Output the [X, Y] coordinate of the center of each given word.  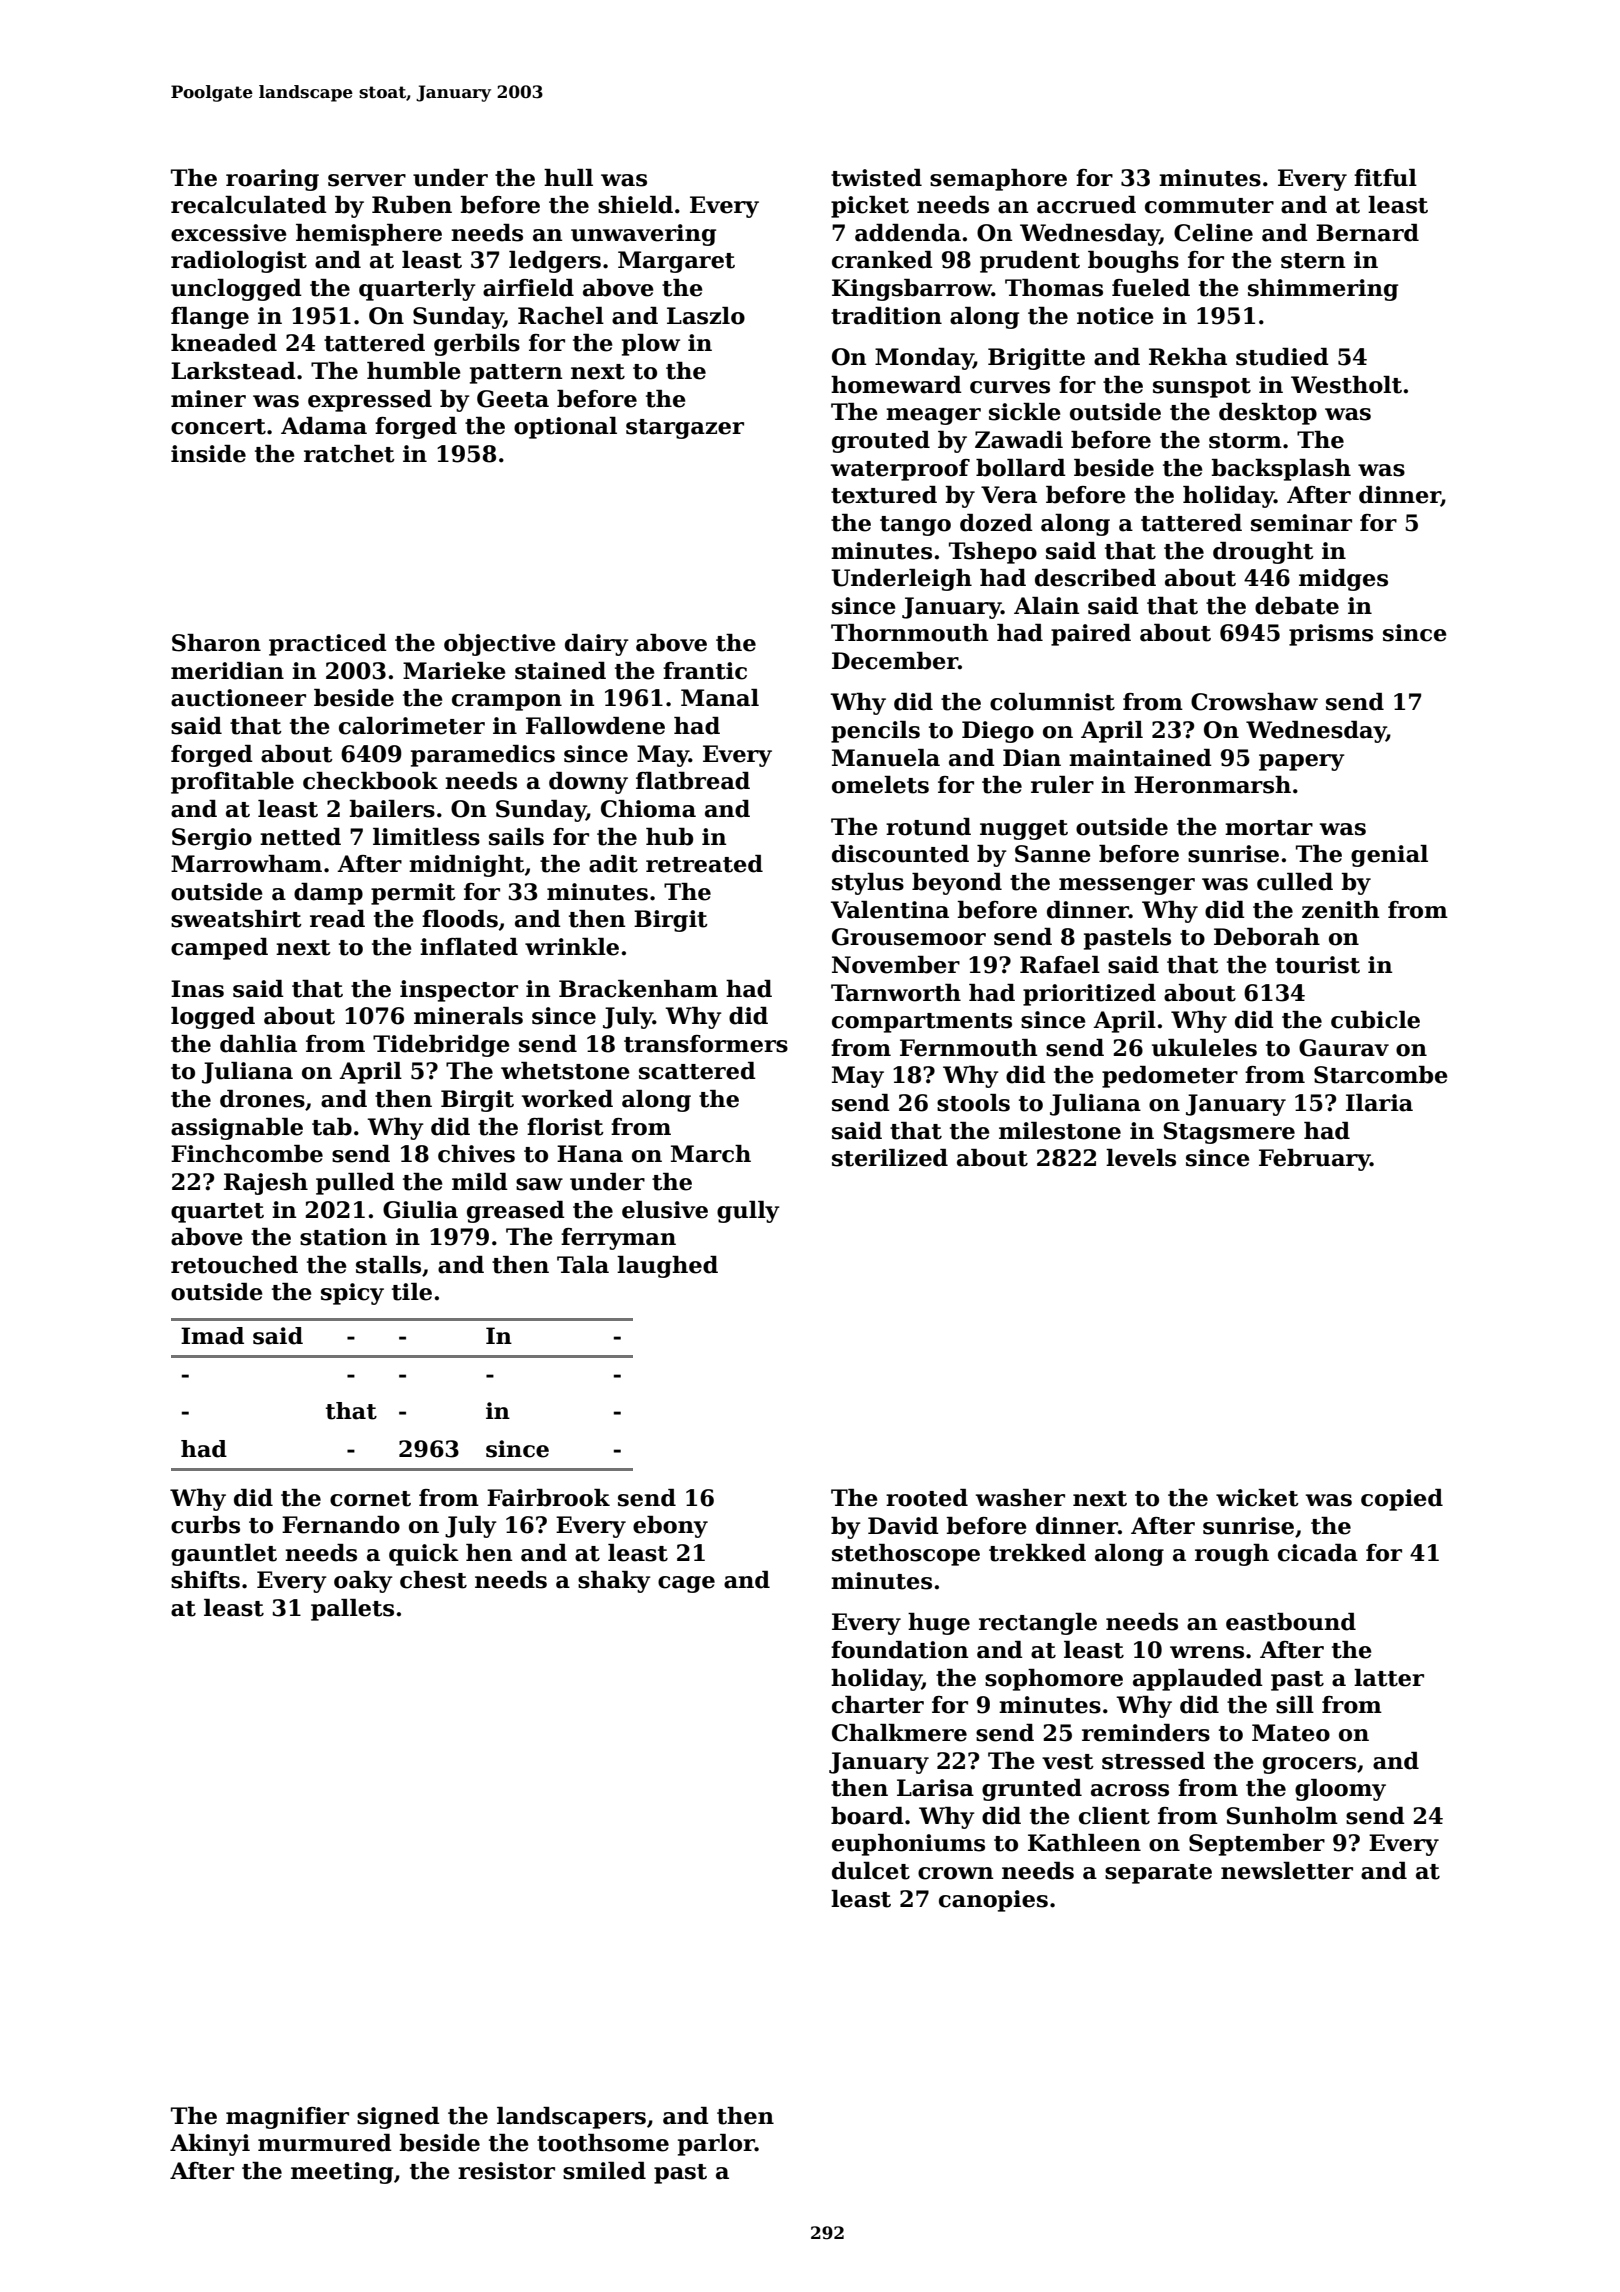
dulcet [871, 1871]
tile [412, 1292]
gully [748, 1212]
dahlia [258, 1044]
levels [1141, 1158]
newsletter [1287, 1871]
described [1095, 578]
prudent [1030, 262]
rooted [927, 1498]
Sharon [216, 643]
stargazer [685, 429]
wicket [1257, 1498]
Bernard [1367, 233]
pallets [352, 1610]
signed [398, 2118]
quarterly [417, 290]
